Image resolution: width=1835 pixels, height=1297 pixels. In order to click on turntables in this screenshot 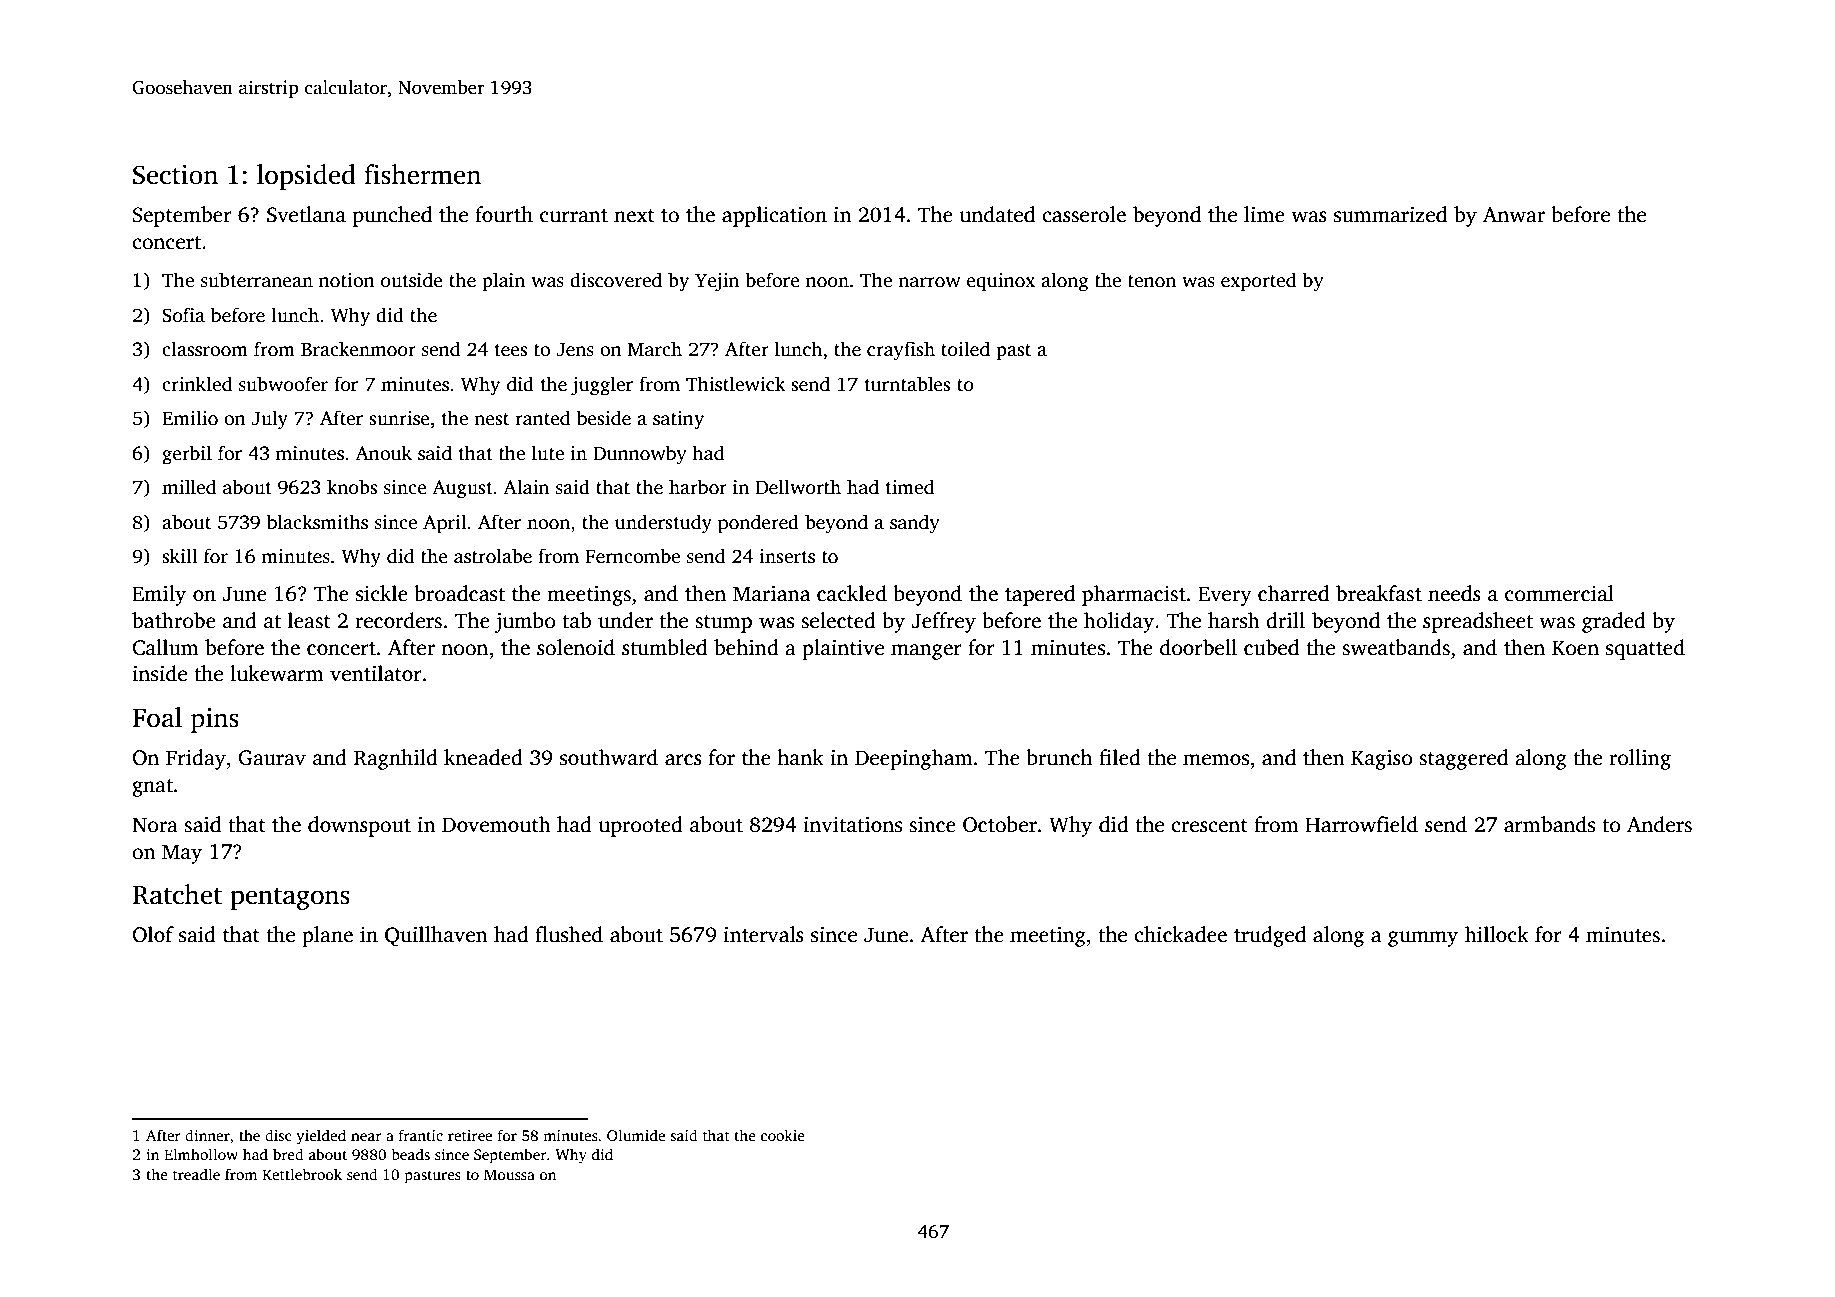, I will do `click(907, 384)`.
